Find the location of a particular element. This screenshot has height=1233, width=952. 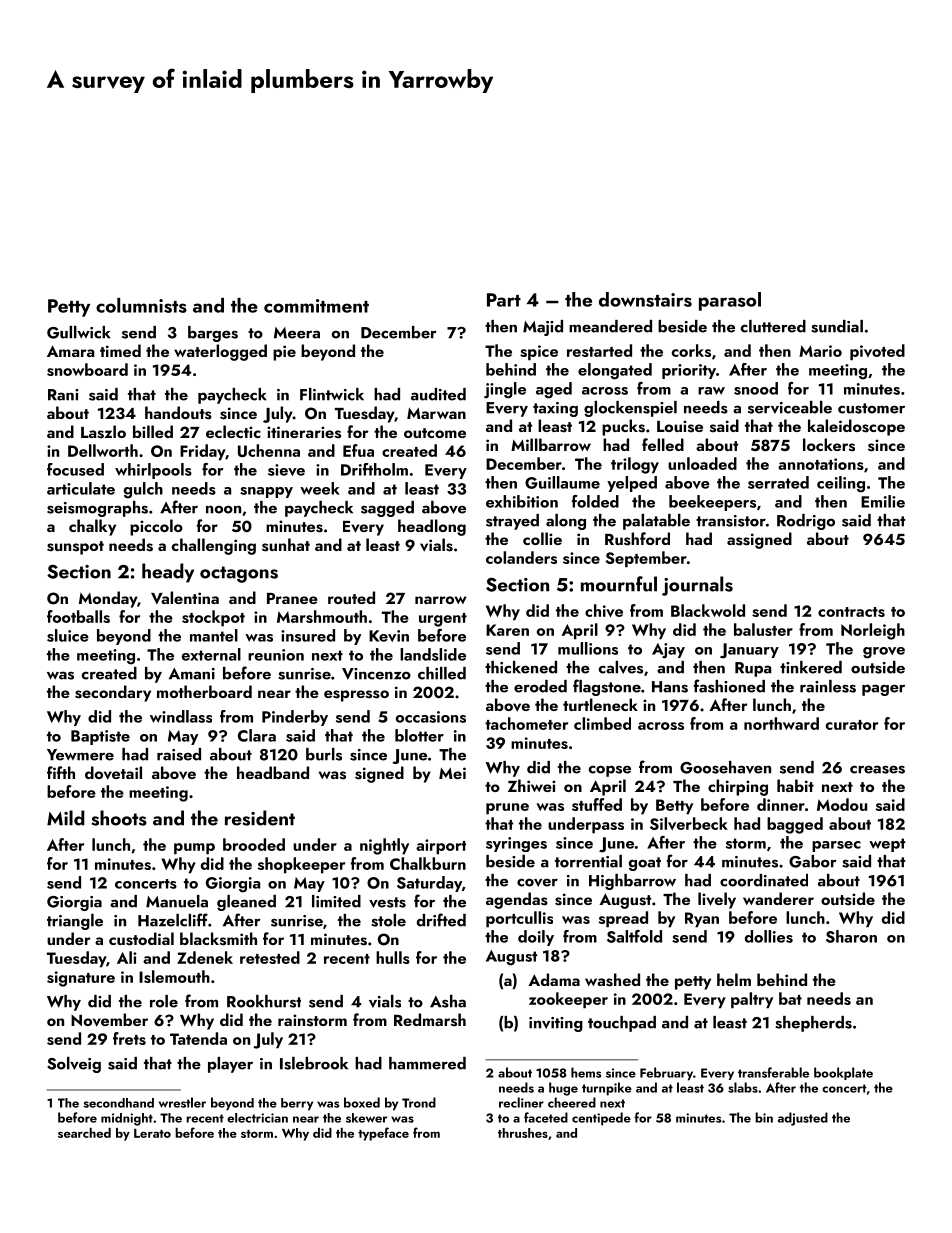

spice is located at coordinates (539, 353).
